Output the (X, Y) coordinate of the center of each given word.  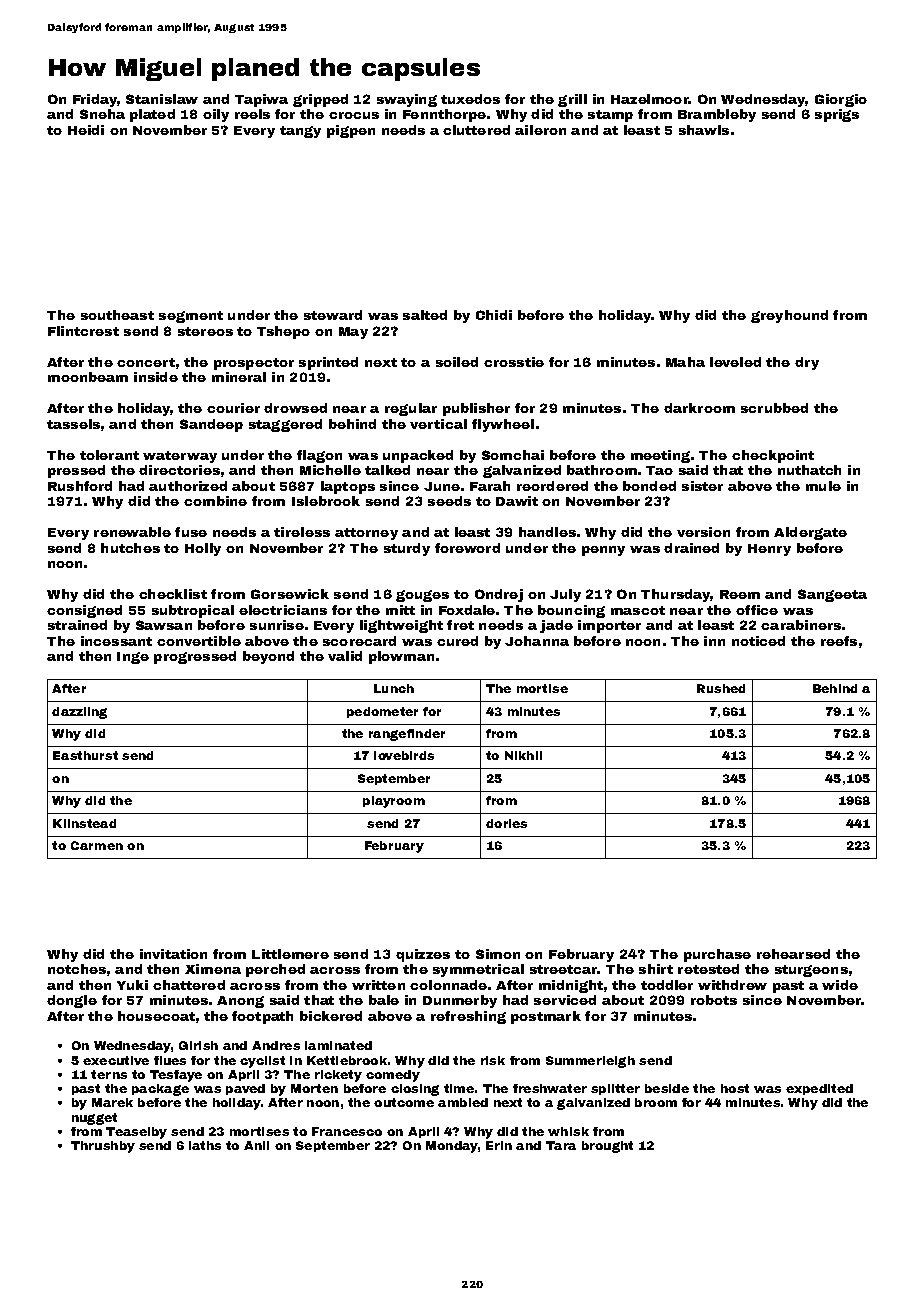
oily (216, 115)
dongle (72, 1001)
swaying (407, 100)
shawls (704, 130)
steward (333, 315)
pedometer (382, 712)
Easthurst (85, 755)
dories (506, 823)
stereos (205, 331)
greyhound (789, 316)
